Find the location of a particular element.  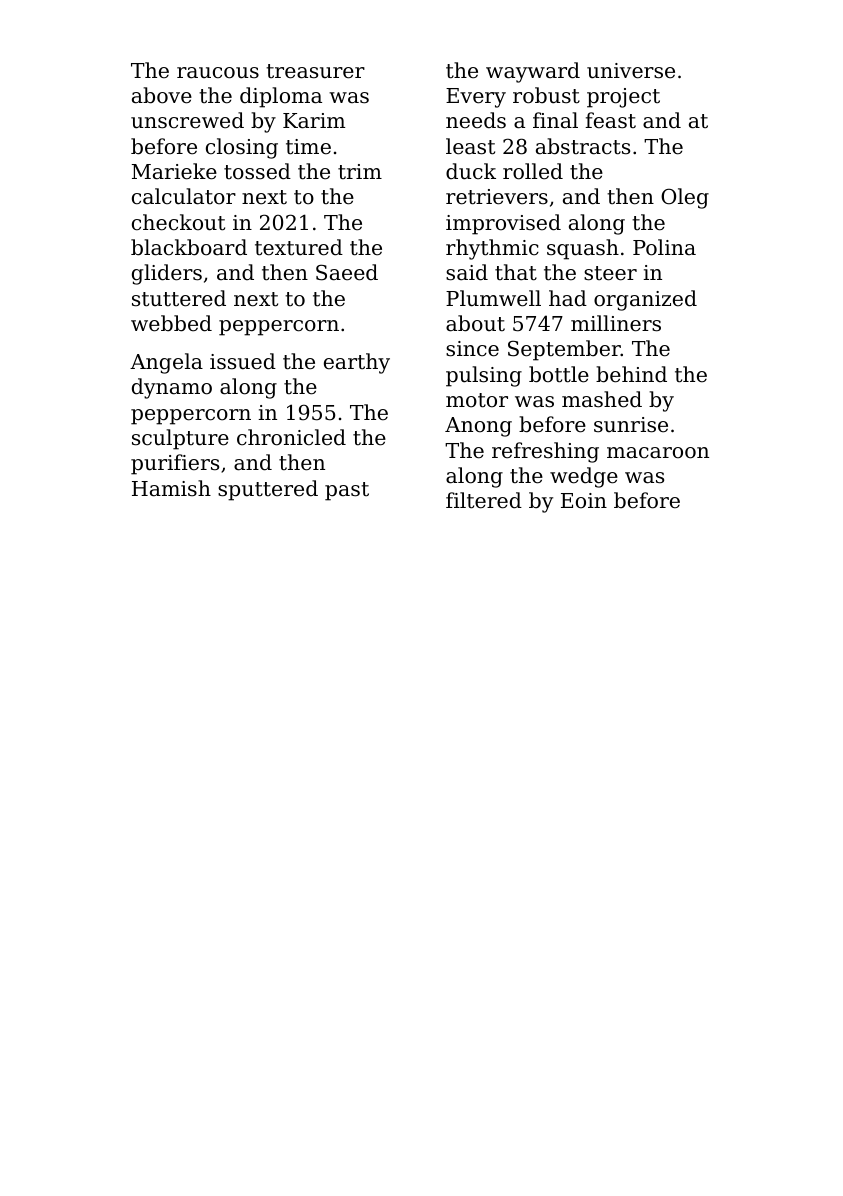

raucous is located at coordinates (218, 73).
